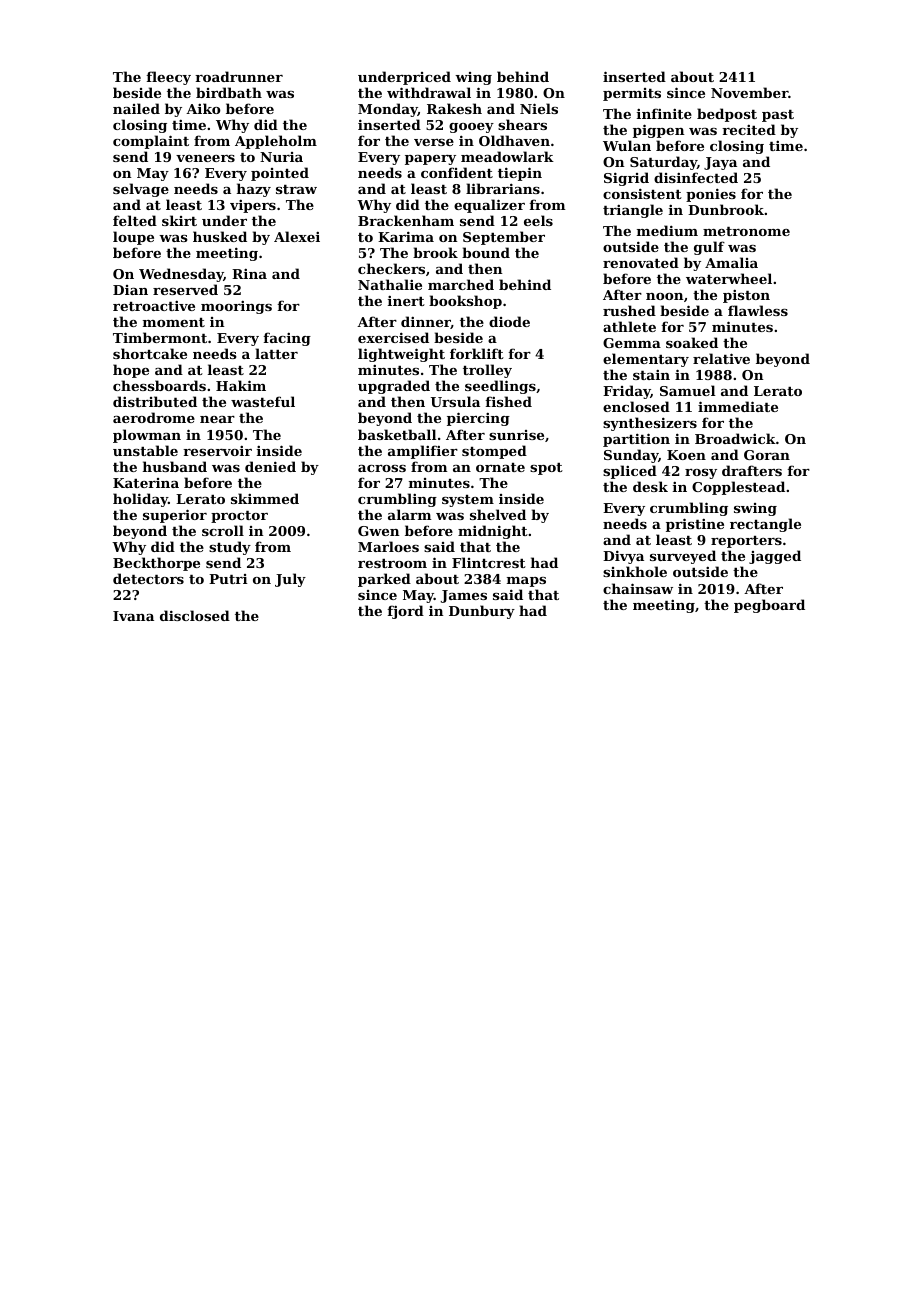 The width and height of the document is (924, 1308). Describe the element at coordinates (169, 78) in the document. I see `fleecy` at that location.
